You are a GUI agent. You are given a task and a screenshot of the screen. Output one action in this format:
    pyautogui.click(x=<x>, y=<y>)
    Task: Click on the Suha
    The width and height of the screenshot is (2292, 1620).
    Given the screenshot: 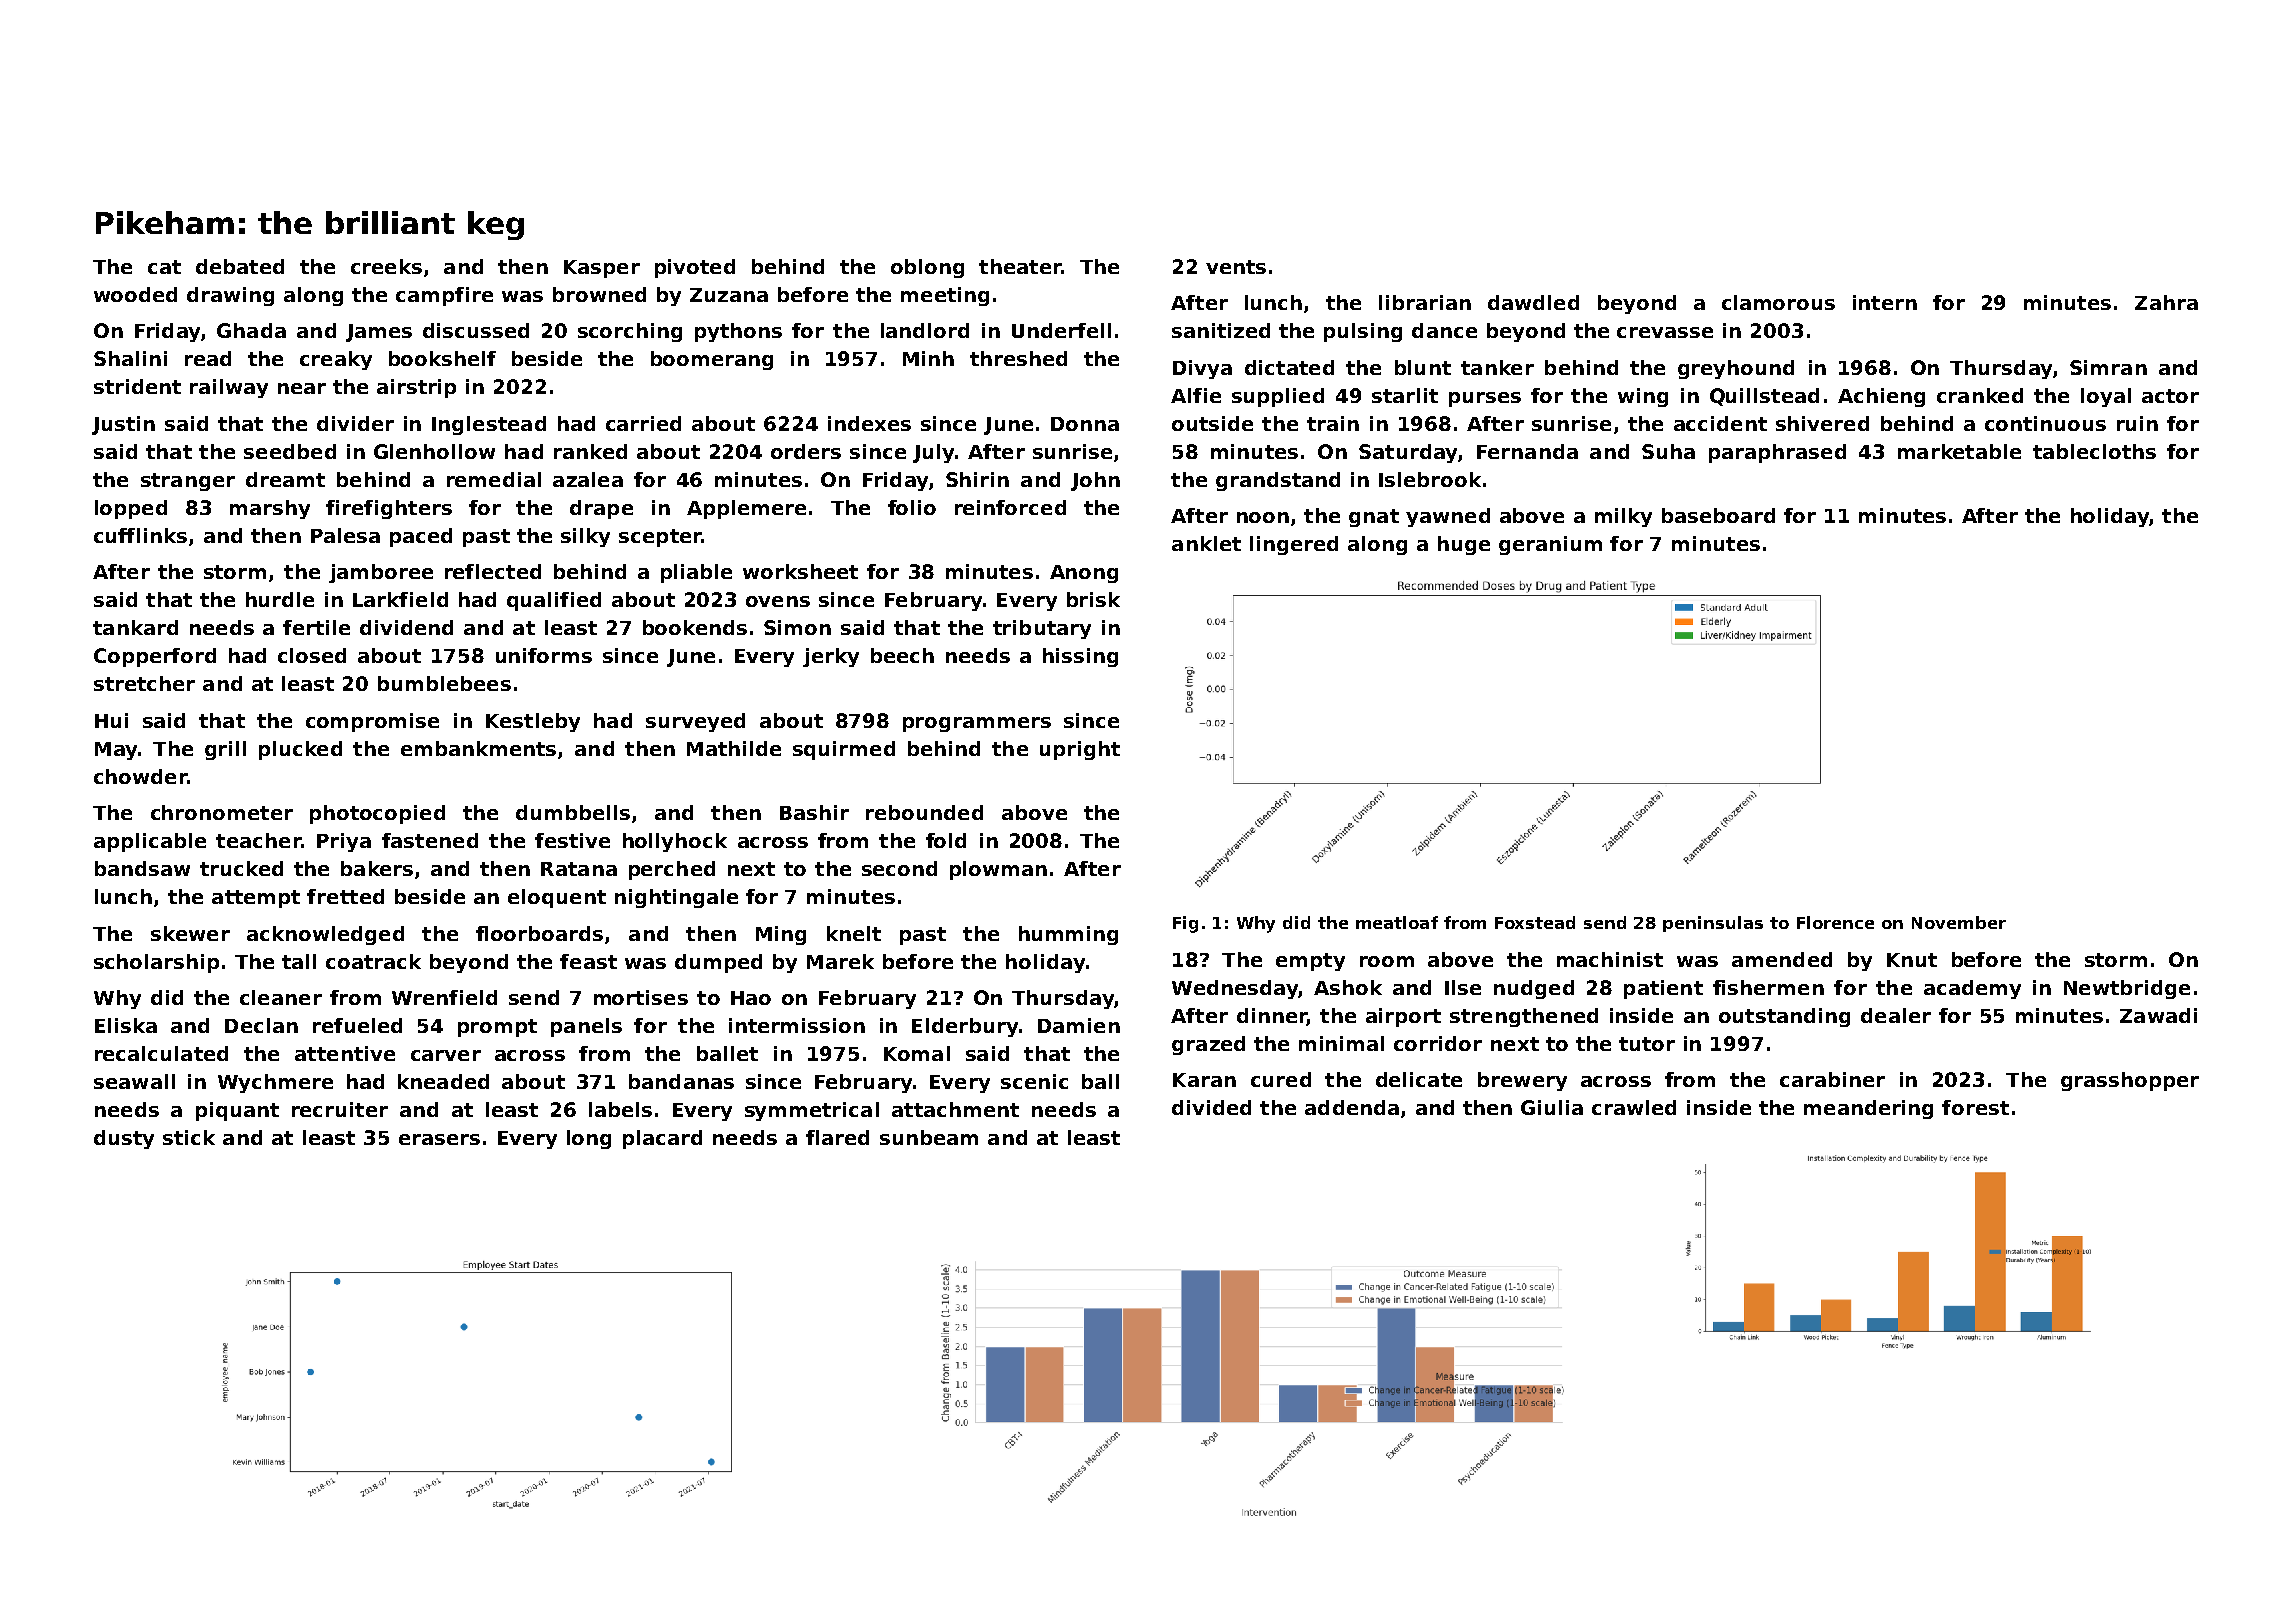 What is the action you would take?
    pyautogui.click(x=1668, y=451)
